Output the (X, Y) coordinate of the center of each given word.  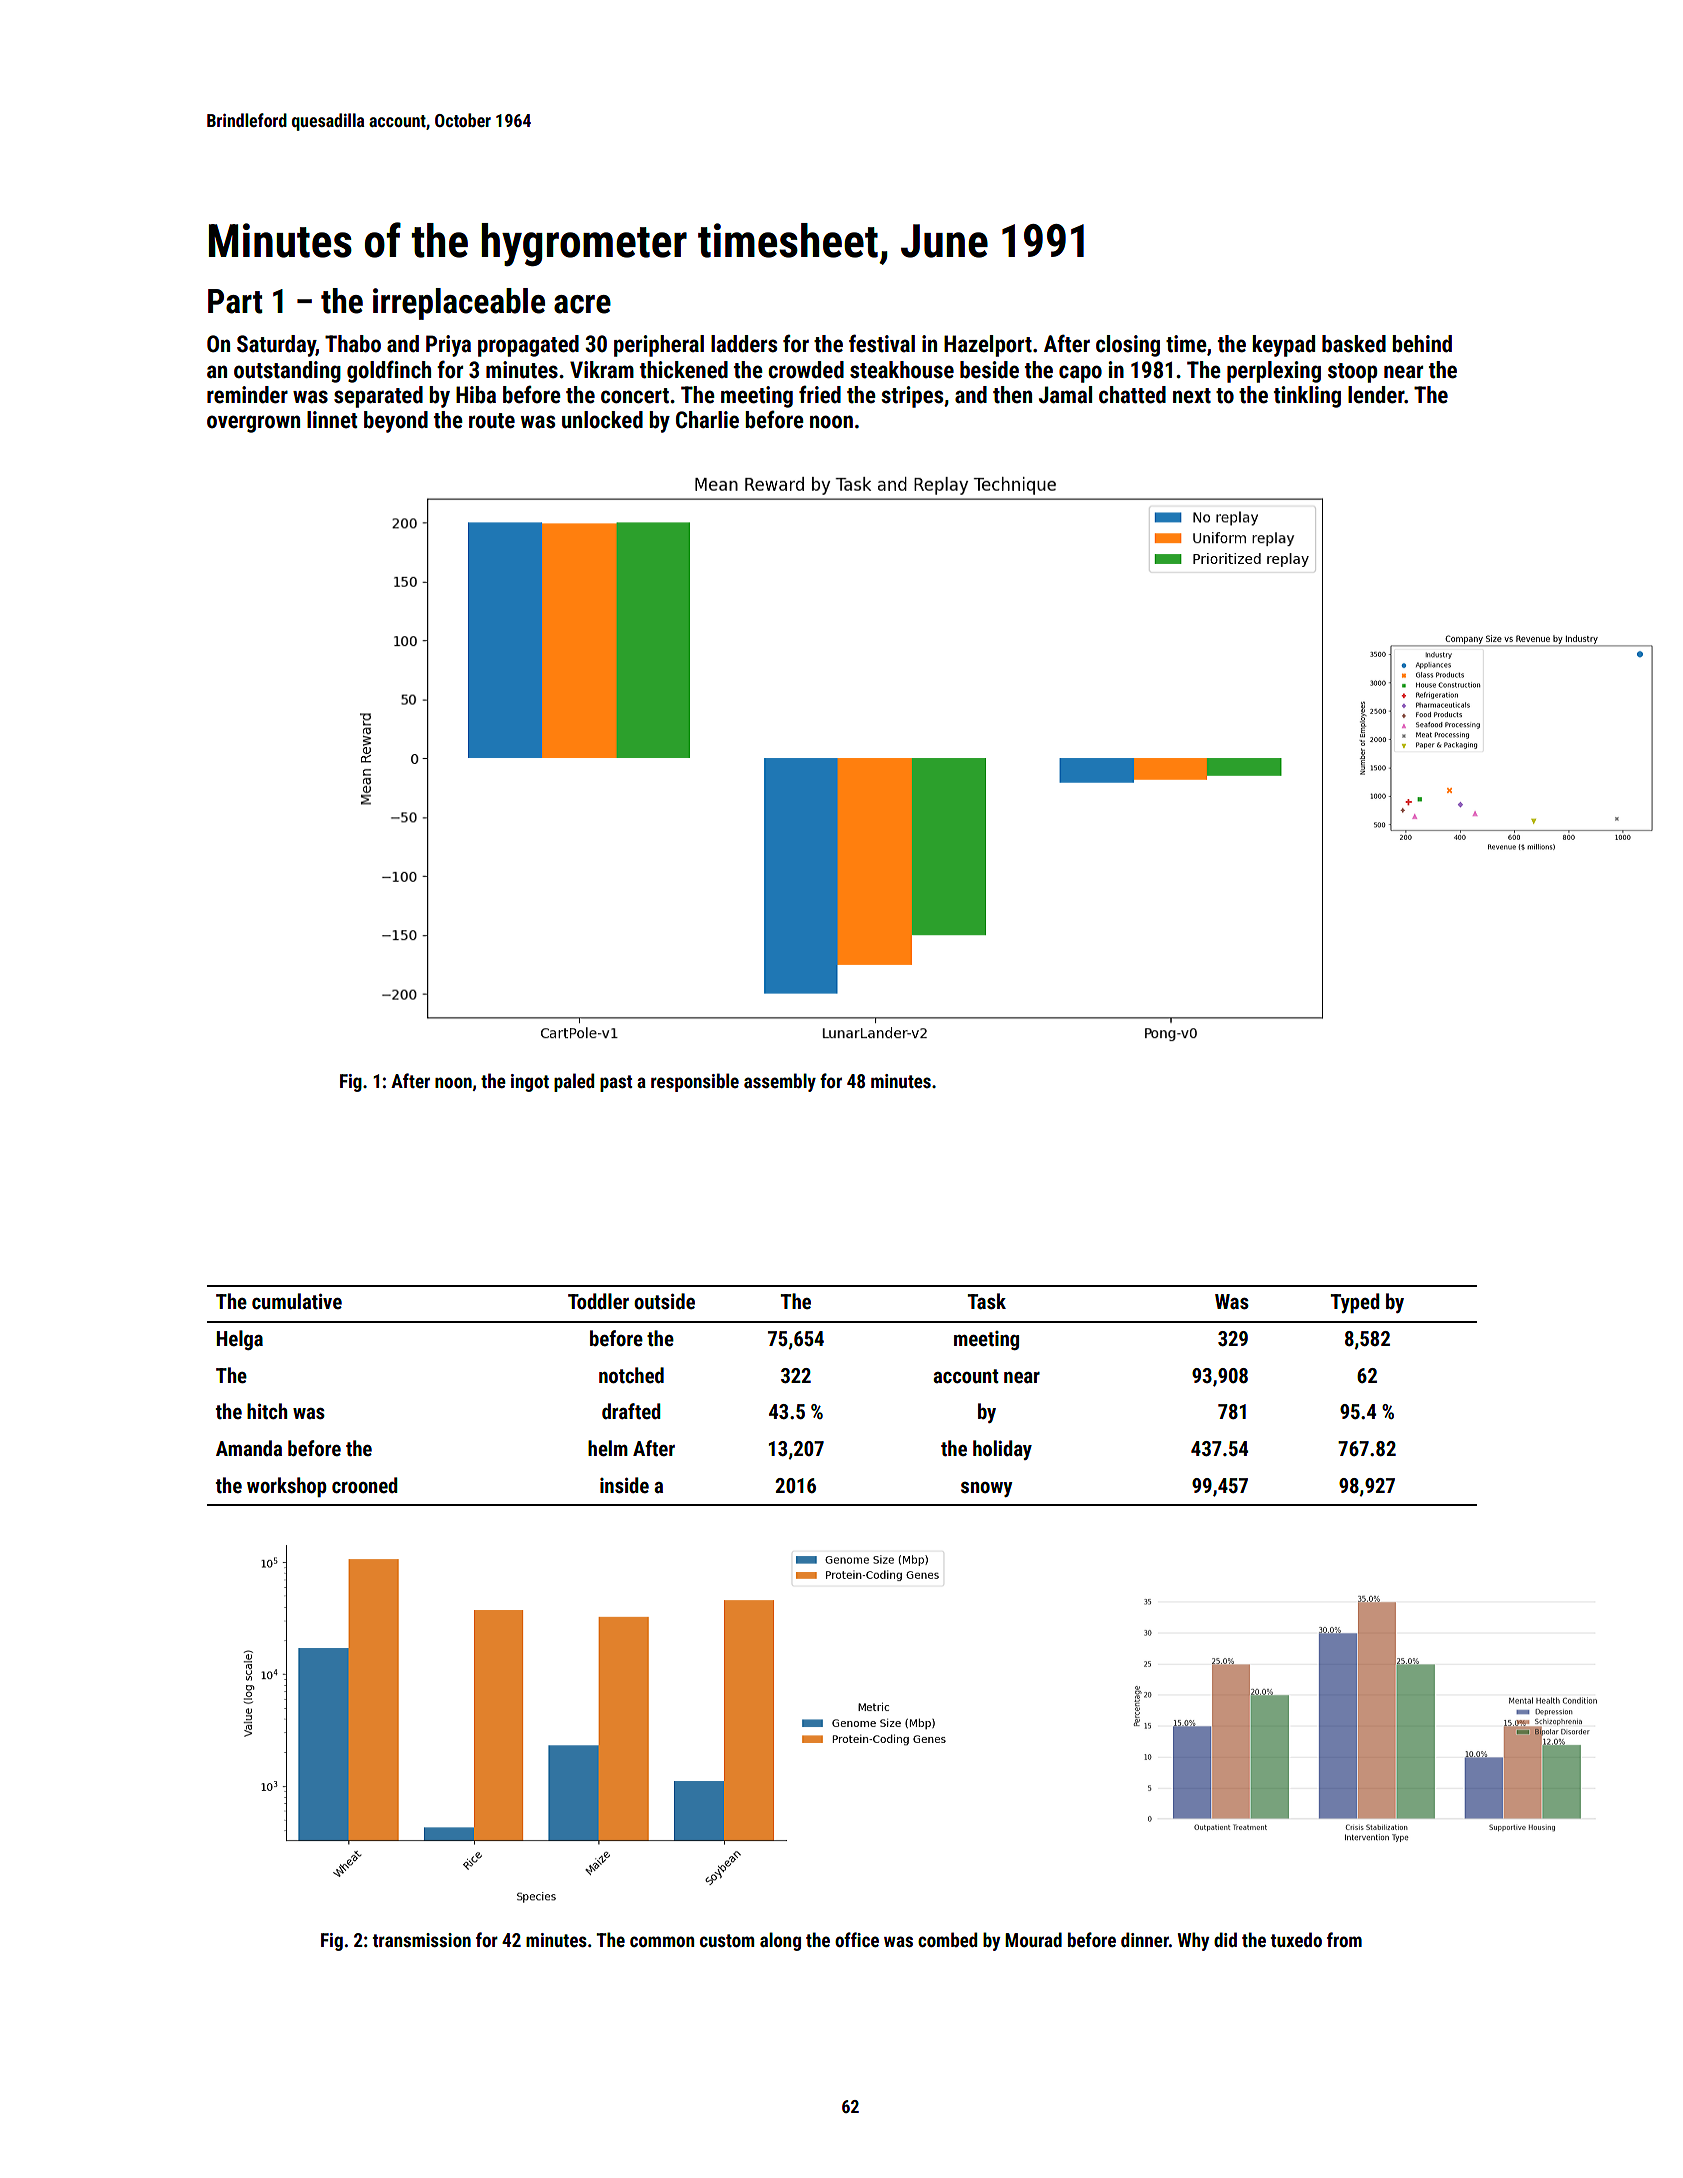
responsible (695, 1082)
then (1012, 395)
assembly (780, 1082)
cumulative (297, 1301)
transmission (422, 1940)
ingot (530, 1083)
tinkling (1307, 397)
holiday (1002, 1450)
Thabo (353, 344)
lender (1376, 395)
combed (947, 1939)
